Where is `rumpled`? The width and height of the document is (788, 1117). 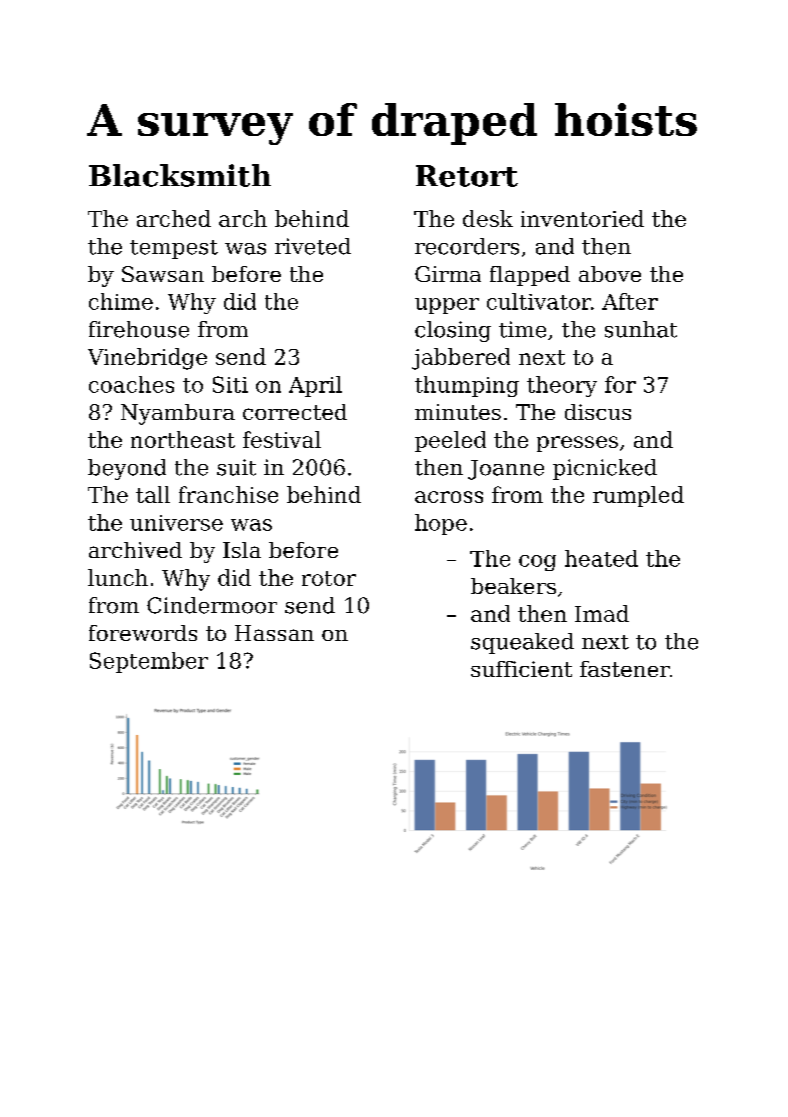
rumpled is located at coordinates (638, 496).
